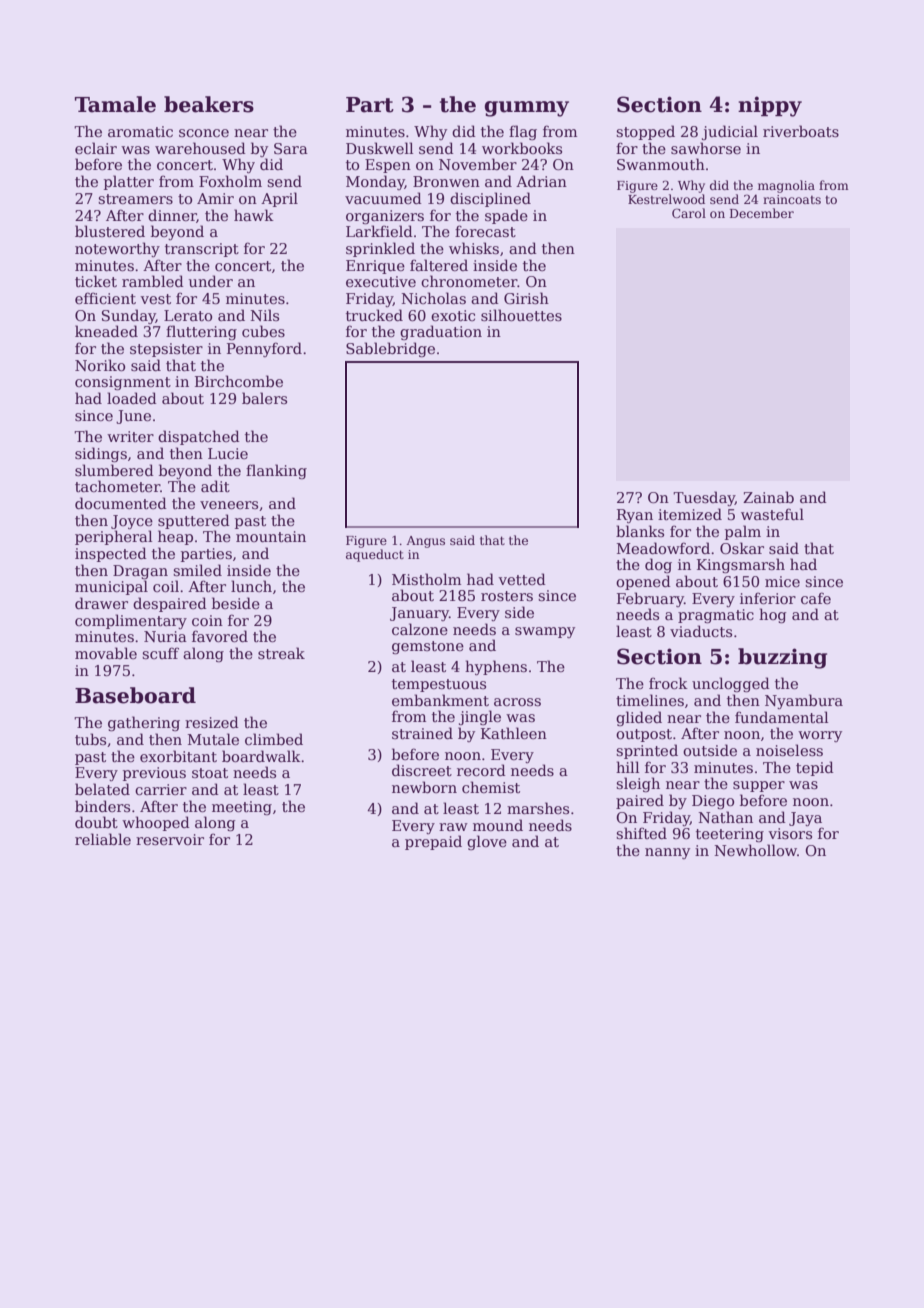 The height and width of the document is (1308, 924). Describe the element at coordinates (741, 565) in the document. I see `Kingsmarsh` at that location.
